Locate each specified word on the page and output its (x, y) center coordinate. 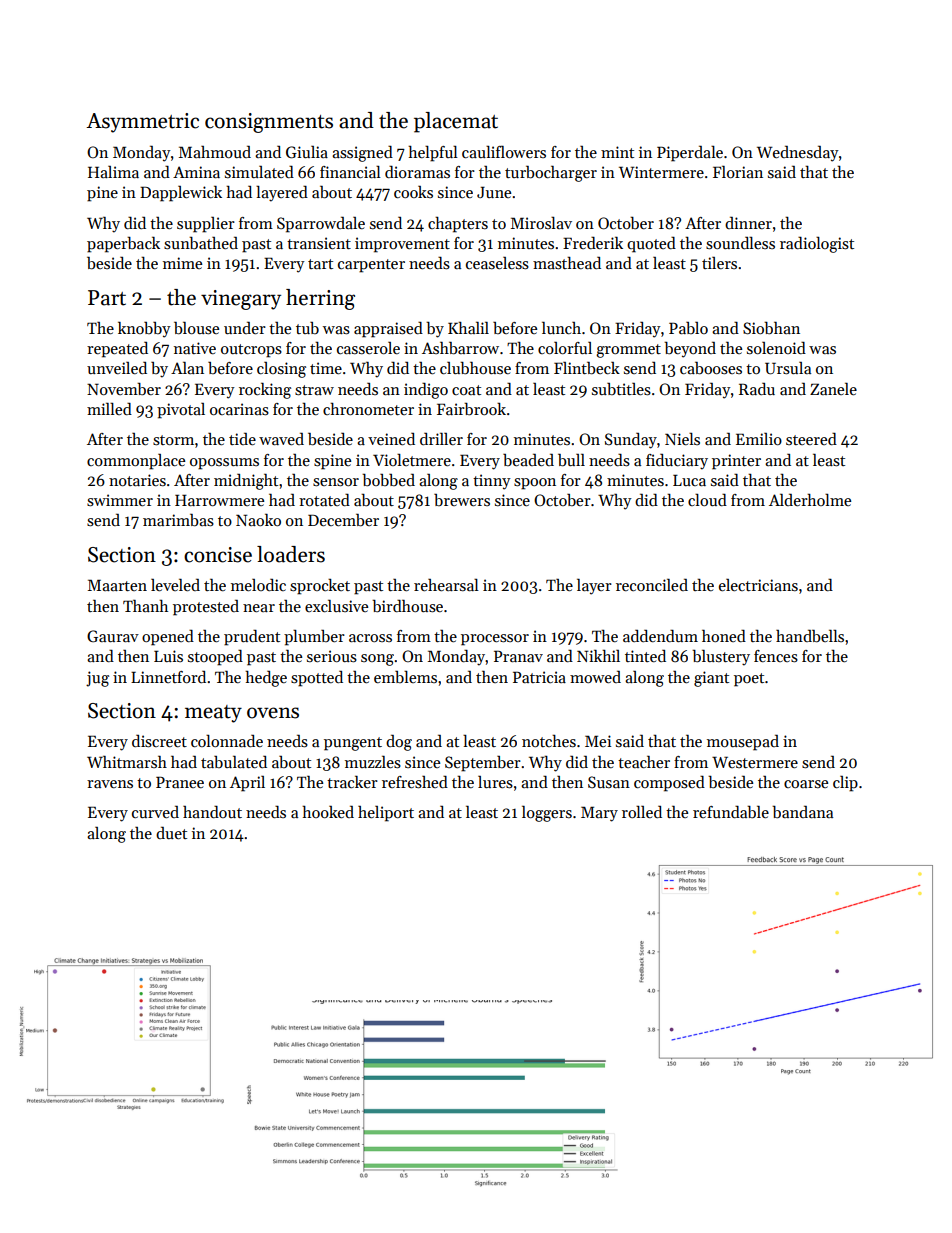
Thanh (145, 605)
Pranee (180, 782)
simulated (259, 171)
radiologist (817, 244)
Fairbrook (471, 409)
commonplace (136, 461)
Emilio (759, 438)
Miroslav (541, 222)
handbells (810, 636)
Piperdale (690, 153)
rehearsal (446, 584)
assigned (362, 153)
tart (320, 264)
